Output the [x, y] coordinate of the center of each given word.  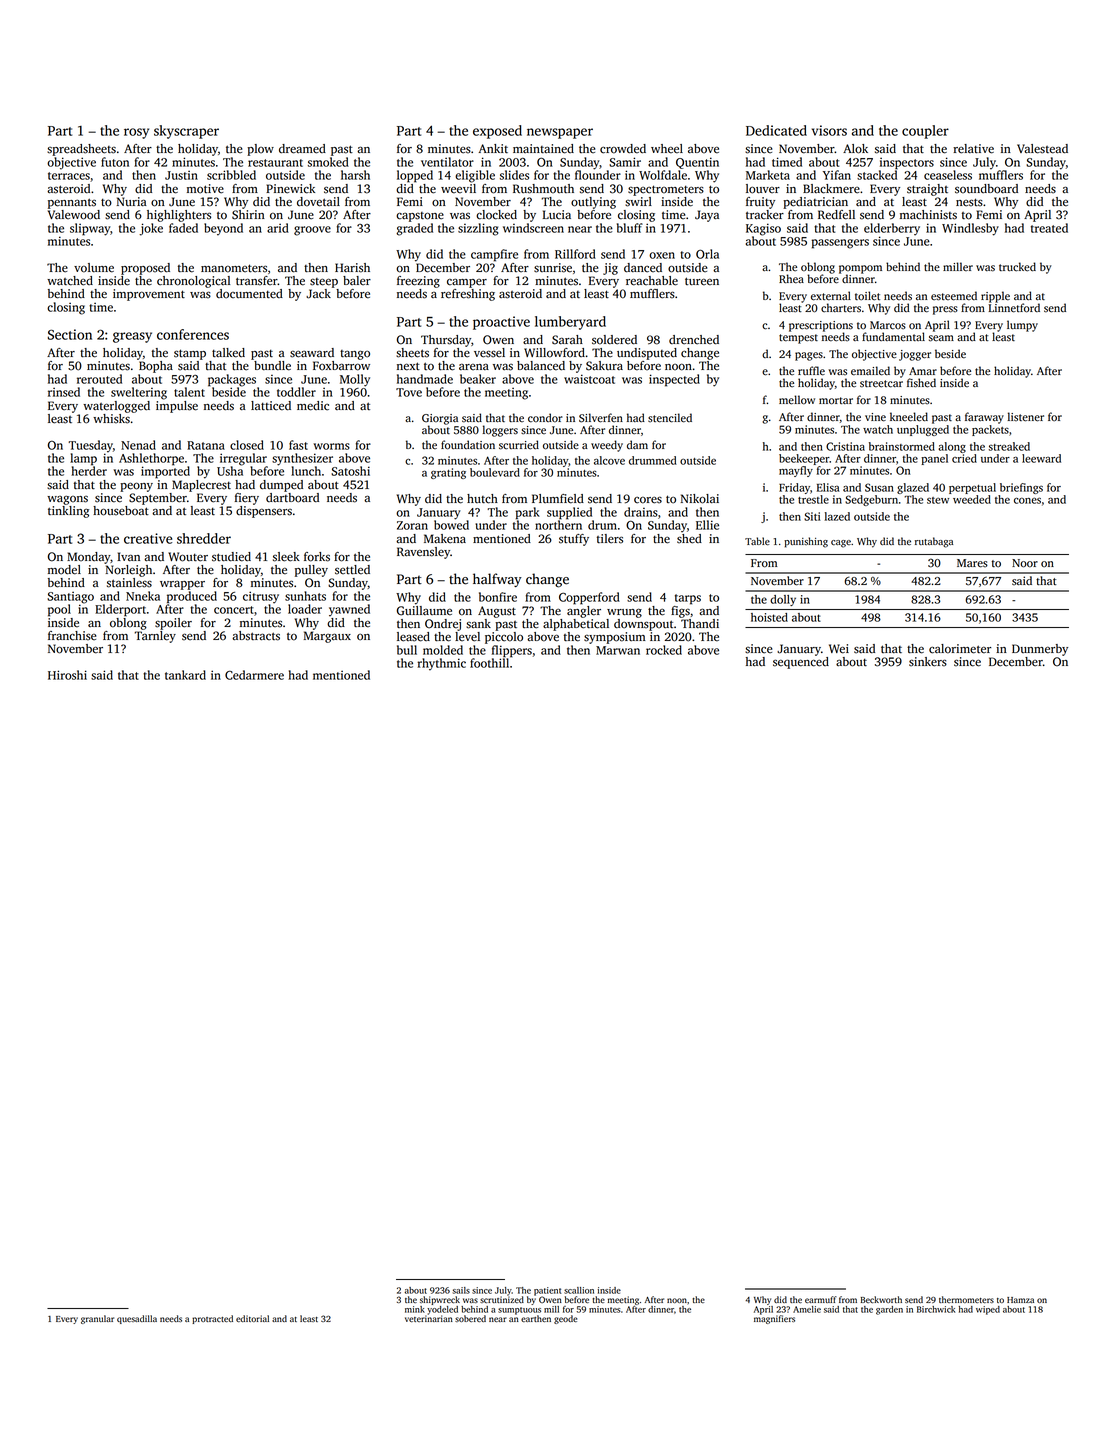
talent [189, 392]
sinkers [928, 662]
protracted [212, 1319]
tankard [185, 675]
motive [205, 189]
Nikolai [700, 499]
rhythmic [441, 664]
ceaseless [948, 175]
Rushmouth [543, 189]
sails [461, 1290]
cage [841, 544]
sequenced [801, 663]
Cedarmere [254, 675]
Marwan [618, 650]
